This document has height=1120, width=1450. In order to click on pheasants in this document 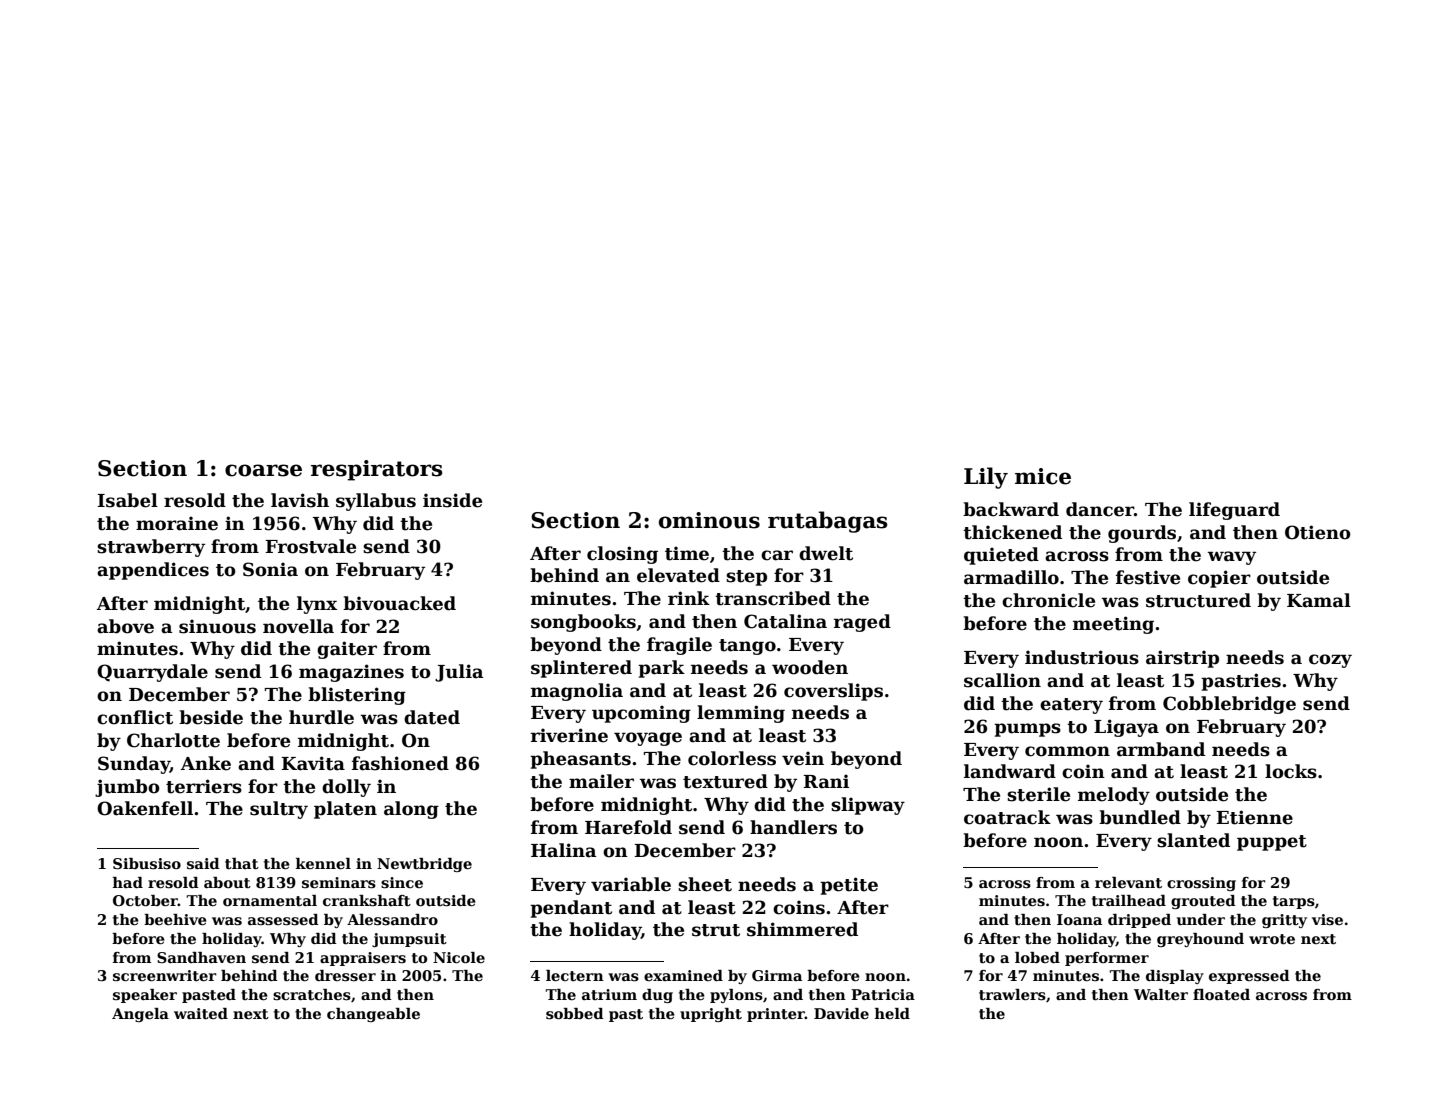, I will do `click(580, 760)`.
